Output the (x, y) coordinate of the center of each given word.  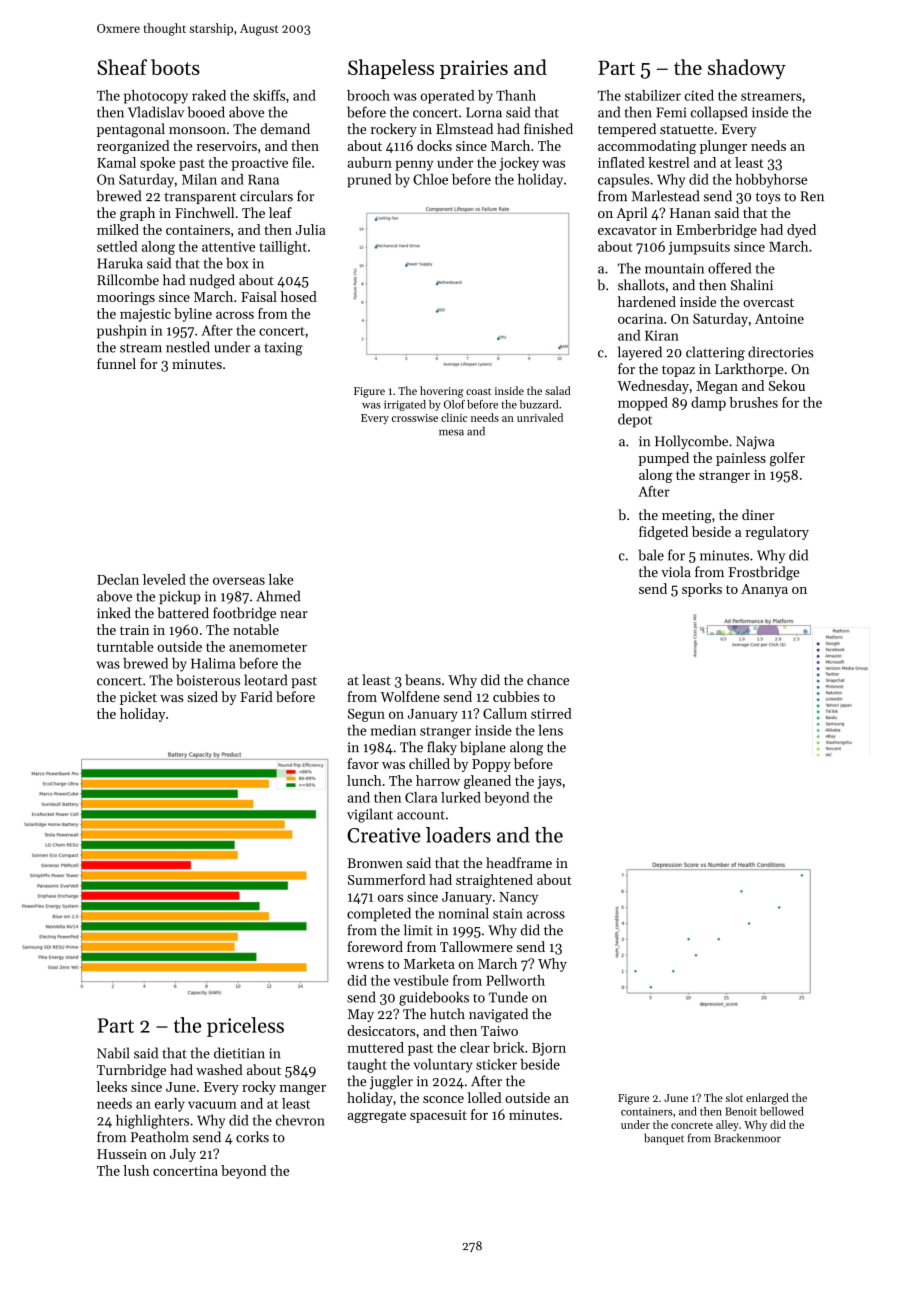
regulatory (777, 533)
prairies (474, 69)
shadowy (747, 69)
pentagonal (131, 130)
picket (138, 698)
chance (548, 679)
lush (136, 1170)
